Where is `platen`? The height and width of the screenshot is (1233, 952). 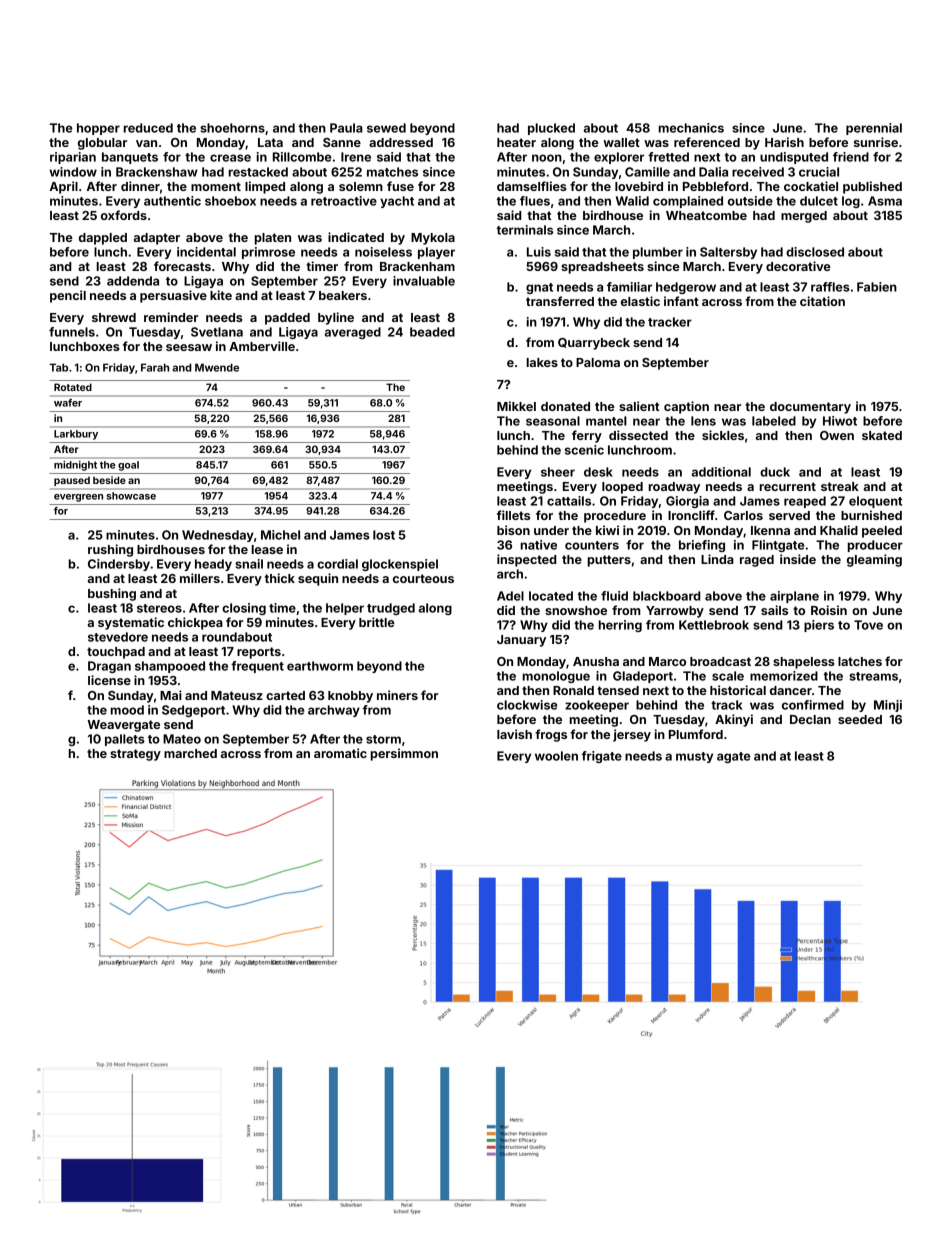 platen is located at coordinates (273, 239).
